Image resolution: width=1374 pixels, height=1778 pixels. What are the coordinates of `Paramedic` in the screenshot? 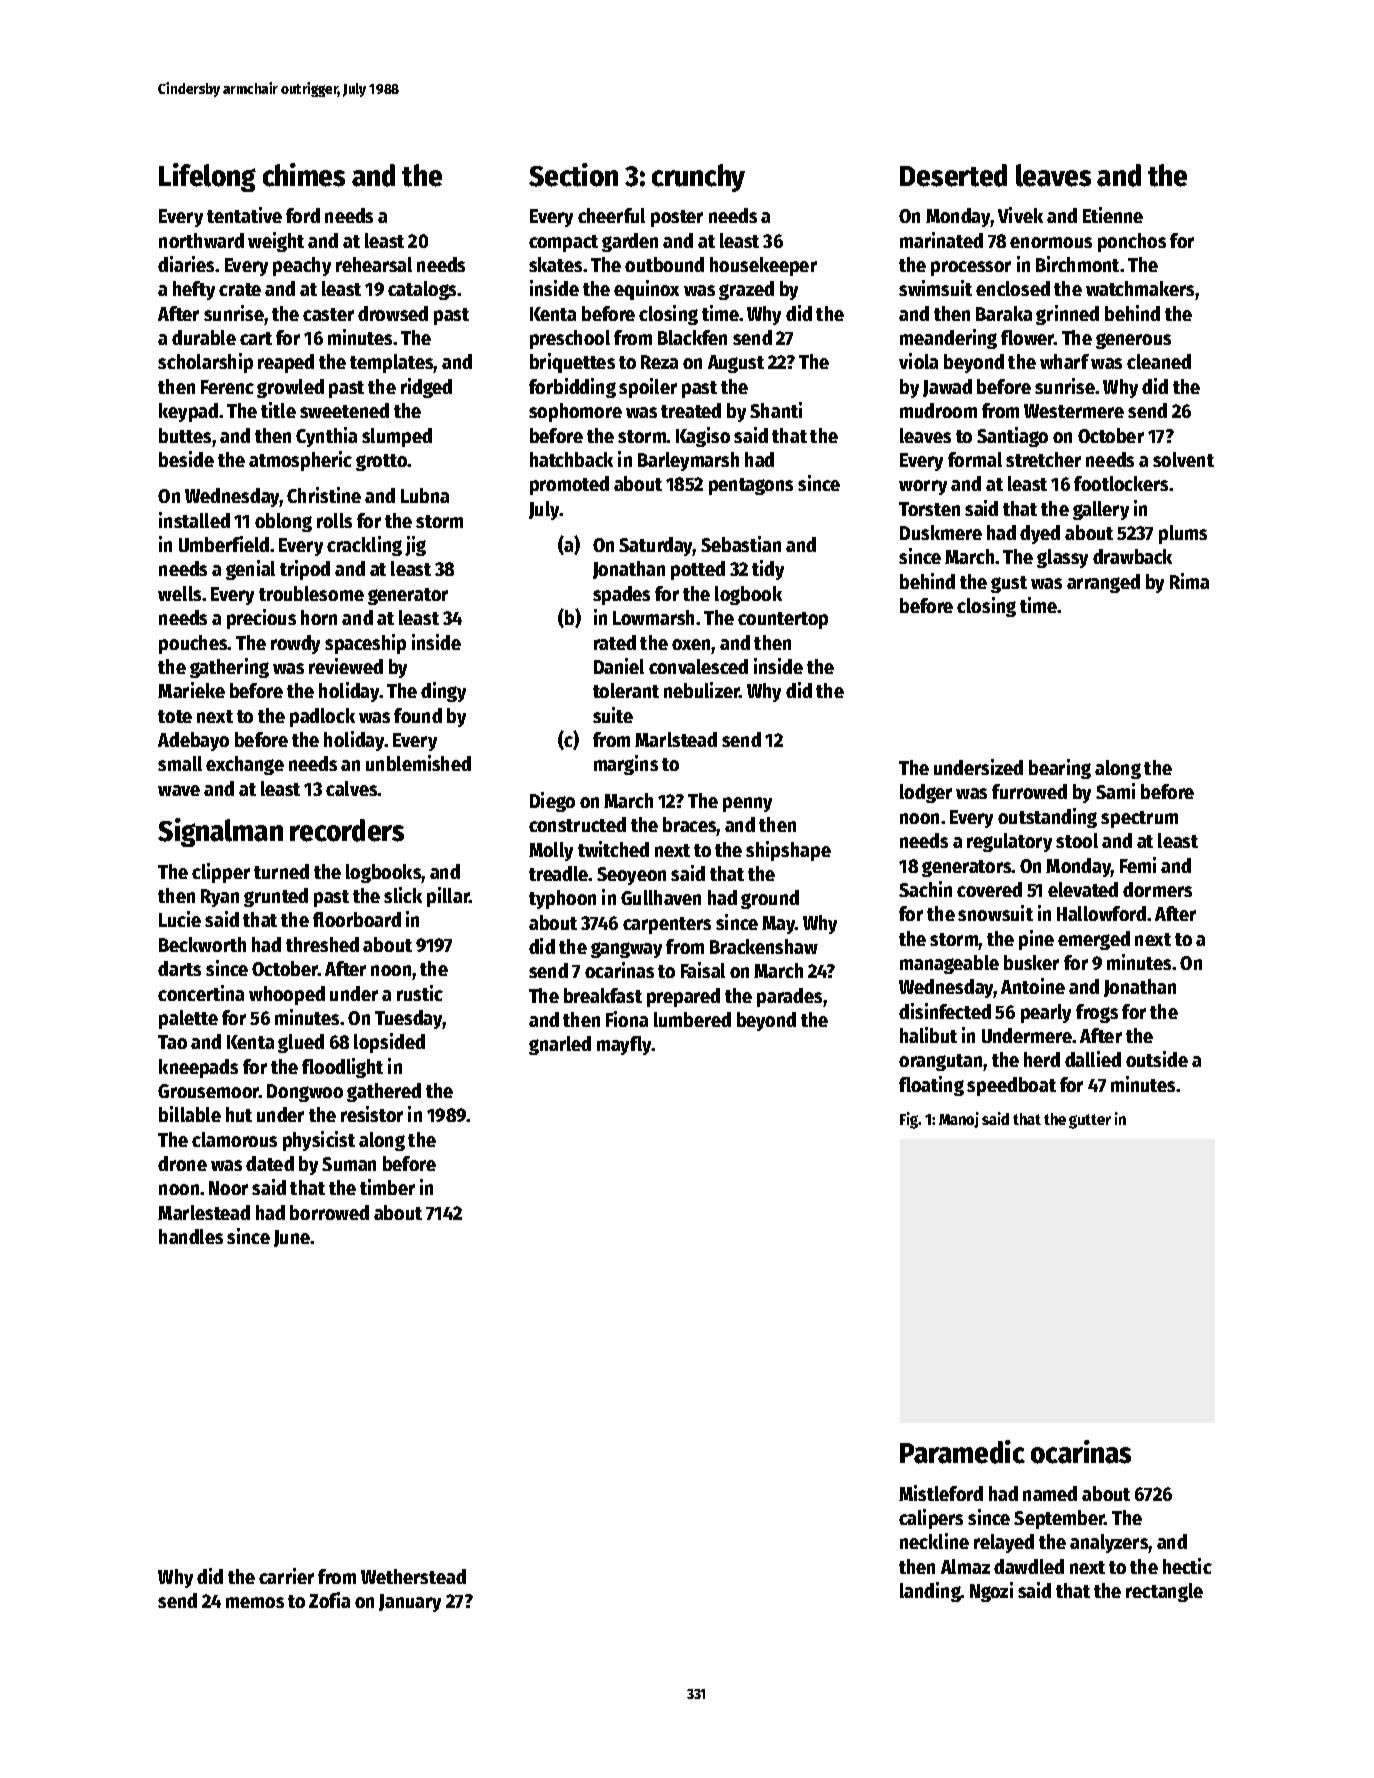 It's located at (962, 1452).
